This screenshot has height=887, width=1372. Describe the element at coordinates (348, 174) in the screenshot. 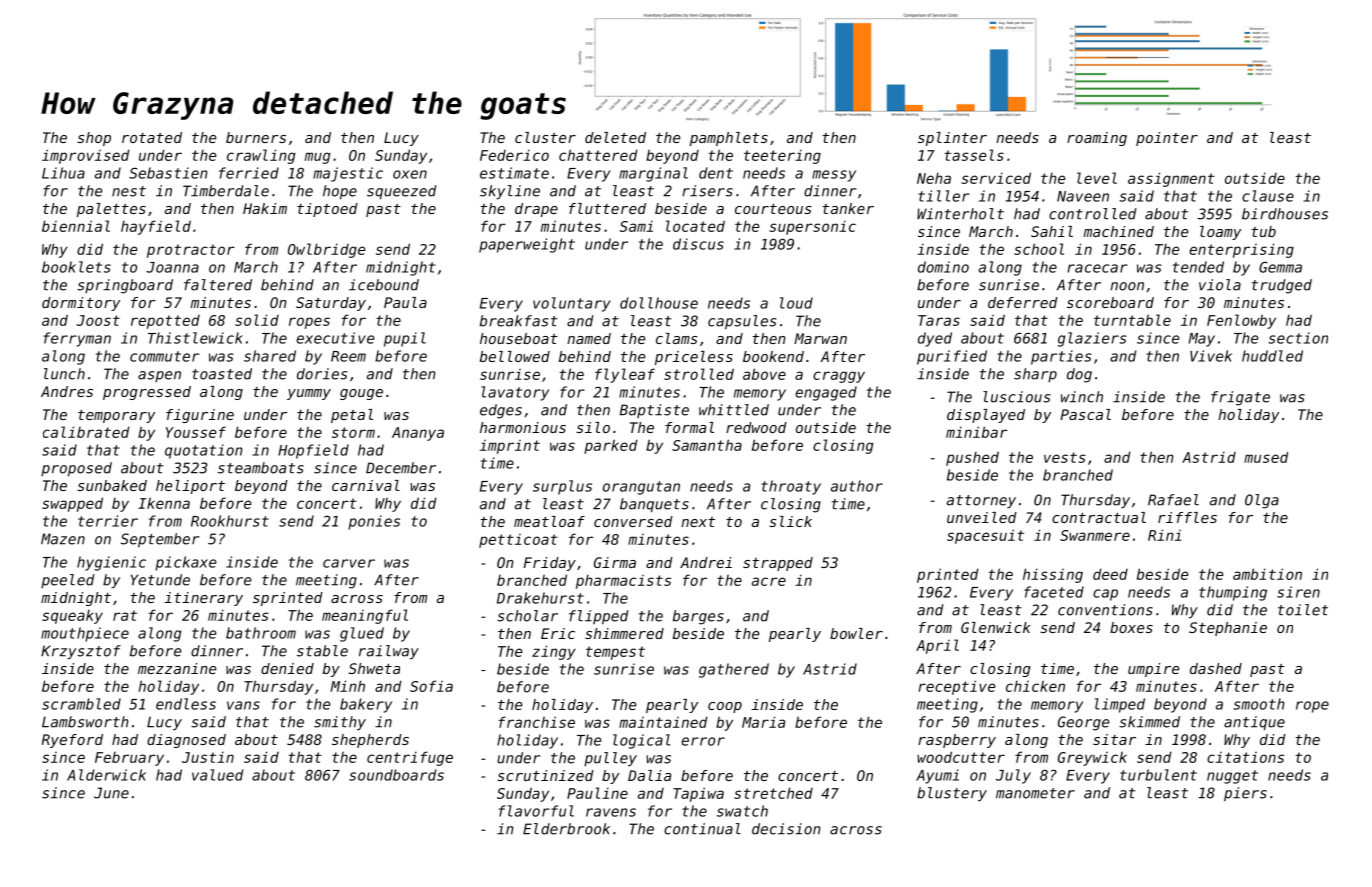

I see `majestic` at that location.
